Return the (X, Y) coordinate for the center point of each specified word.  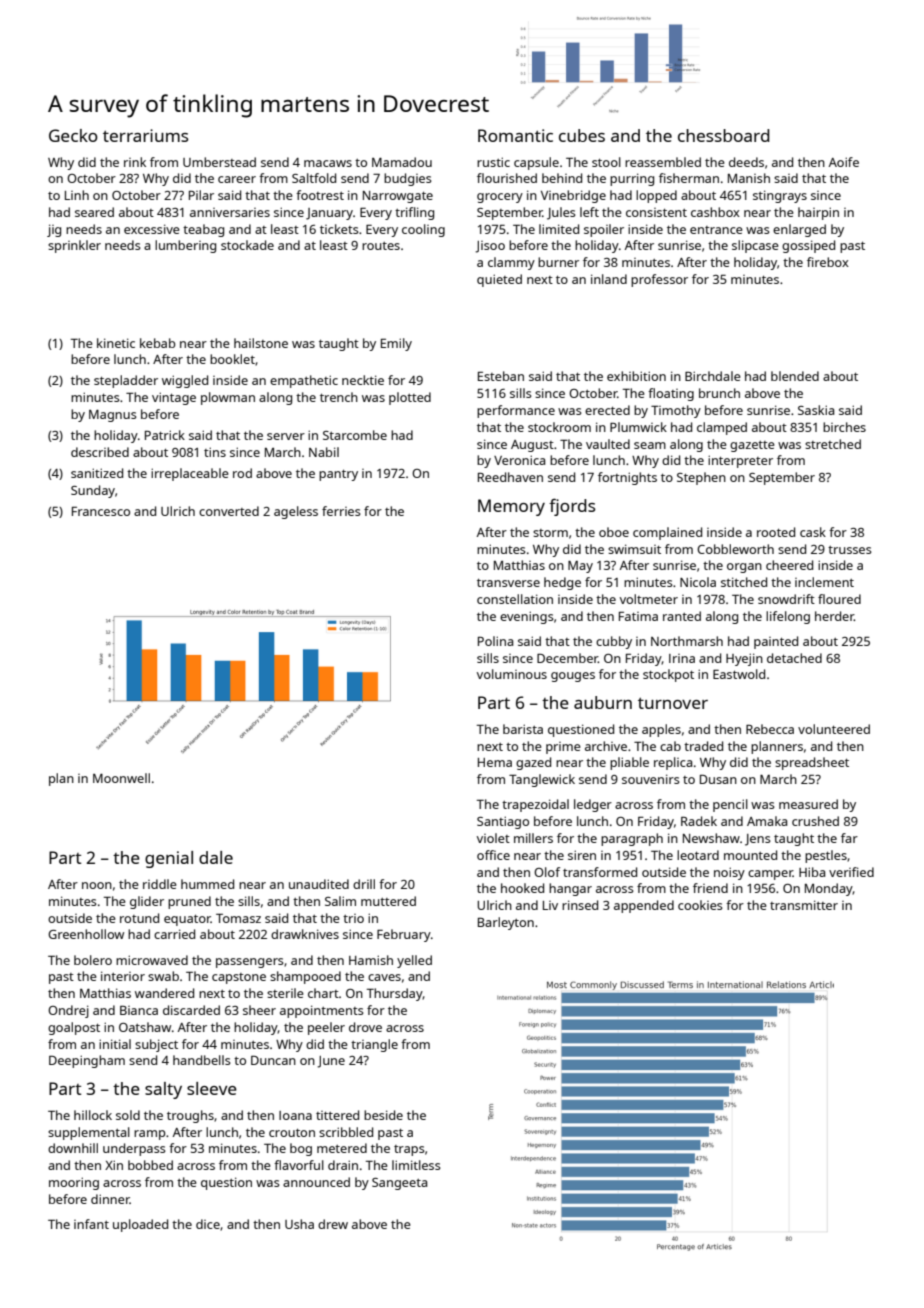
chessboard (724, 135)
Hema (495, 762)
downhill (73, 1148)
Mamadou (402, 162)
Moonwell (121, 778)
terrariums (145, 135)
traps (409, 1150)
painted (776, 642)
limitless (416, 1165)
